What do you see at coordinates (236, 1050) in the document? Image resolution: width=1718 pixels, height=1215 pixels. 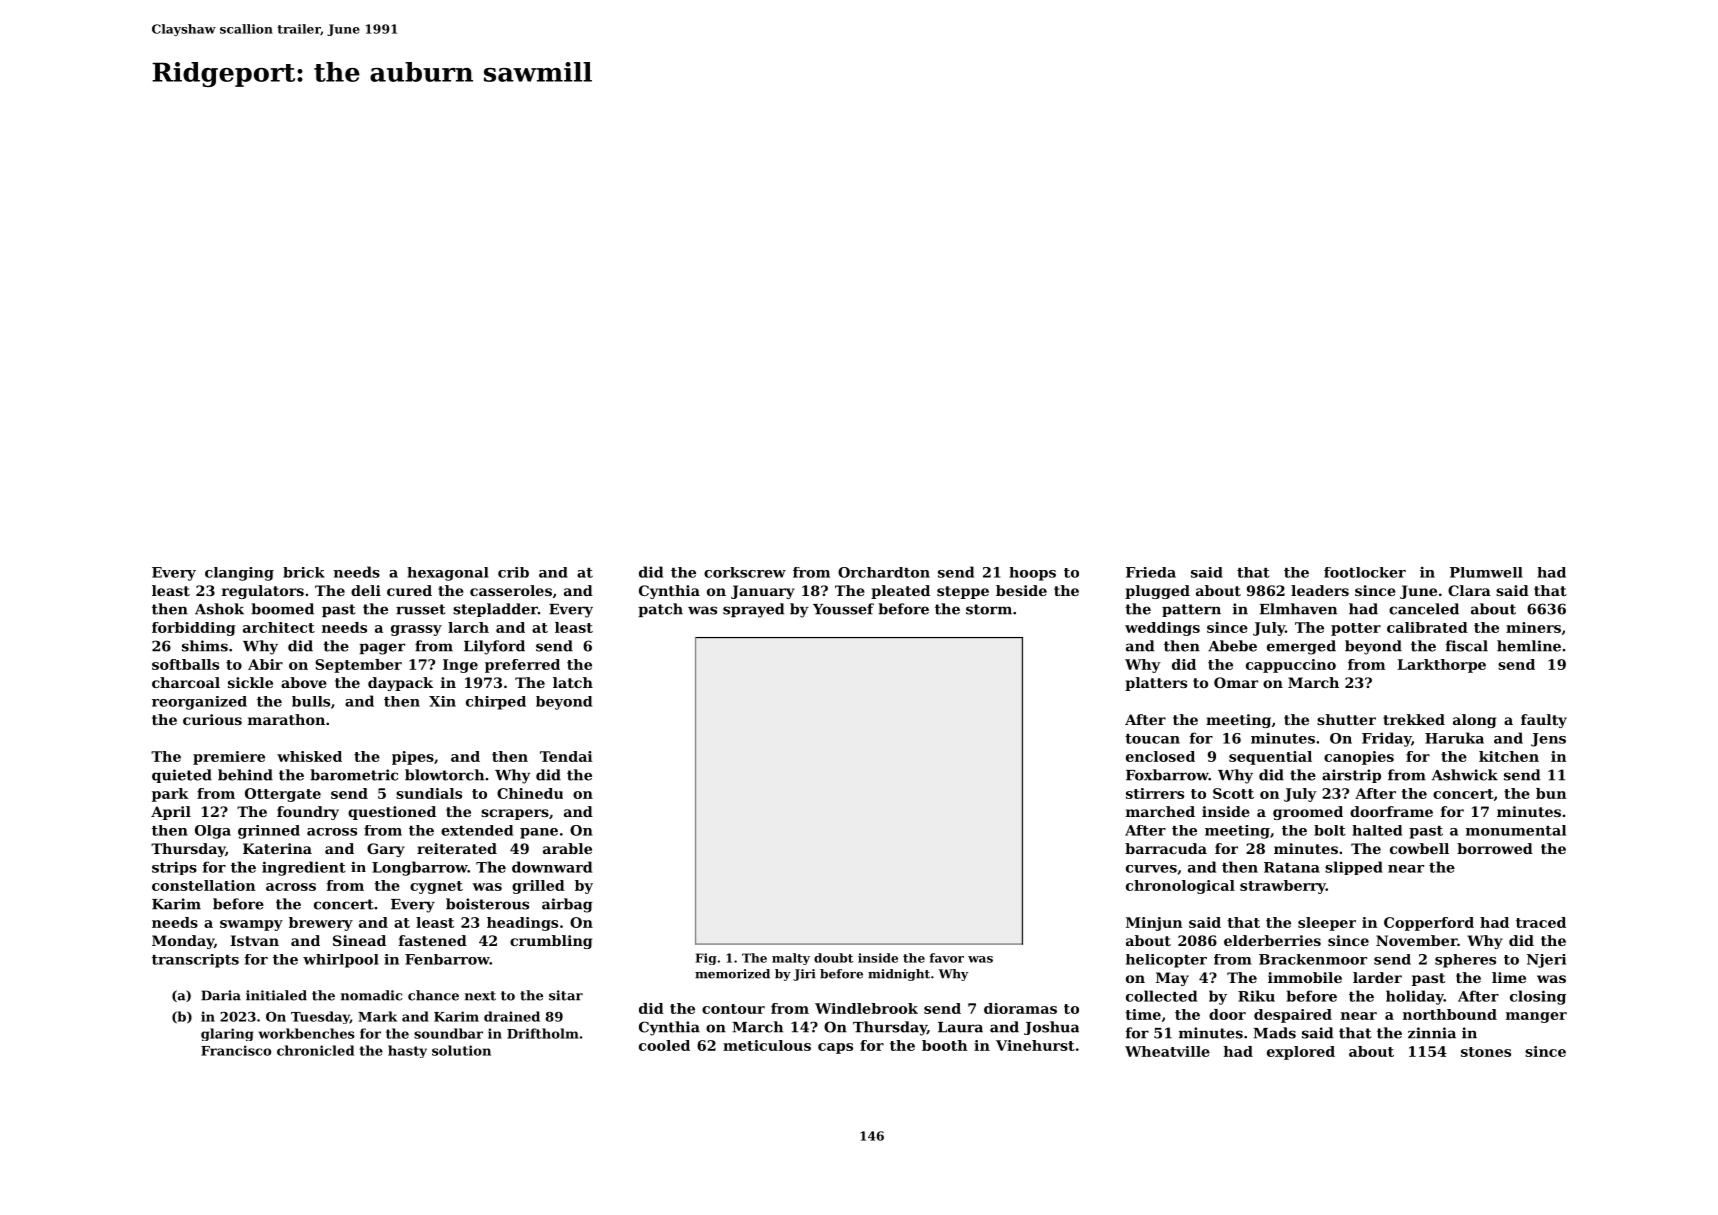 I see `Francisco` at bounding box center [236, 1050].
